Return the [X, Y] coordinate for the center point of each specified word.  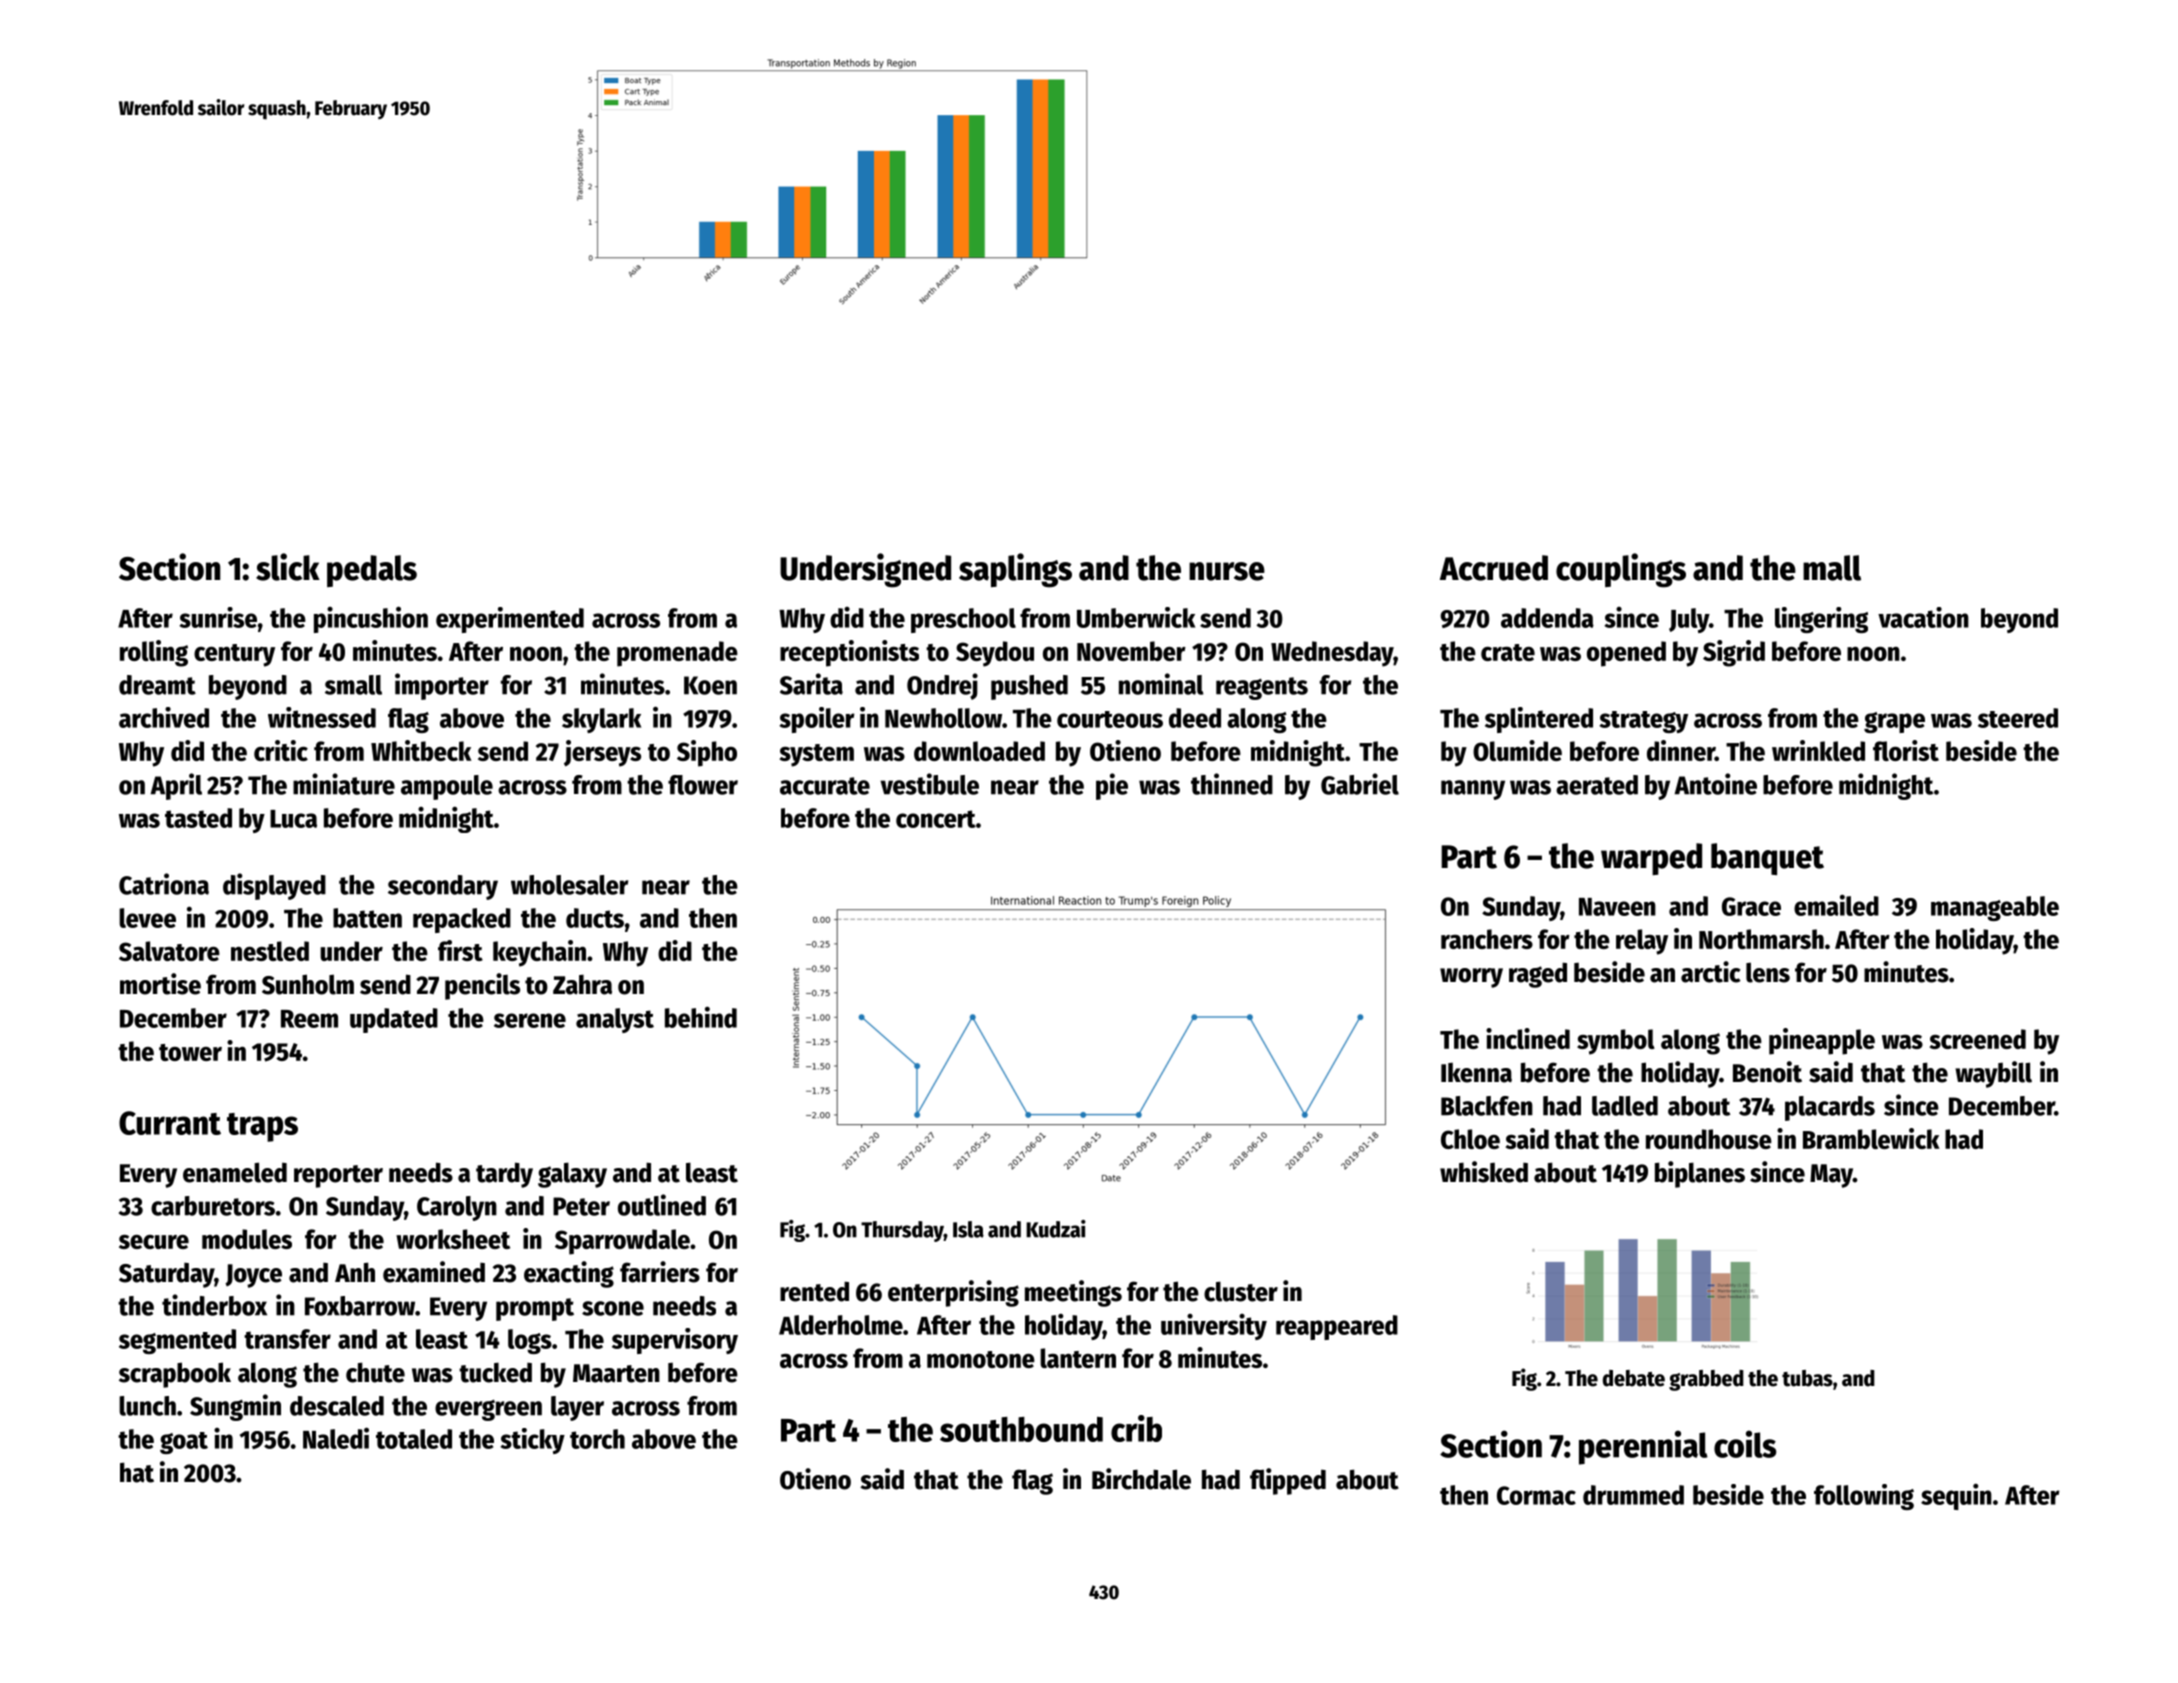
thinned [1232, 784]
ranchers [1487, 939]
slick [288, 567]
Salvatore [169, 951]
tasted [198, 818]
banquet [1767, 859]
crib [1136, 1428]
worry [1471, 978]
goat [184, 1443]
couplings [1621, 570]
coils [1745, 1444]
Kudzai [1056, 1229]
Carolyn [457, 1208]
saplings [1015, 570]
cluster [1241, 1291]
